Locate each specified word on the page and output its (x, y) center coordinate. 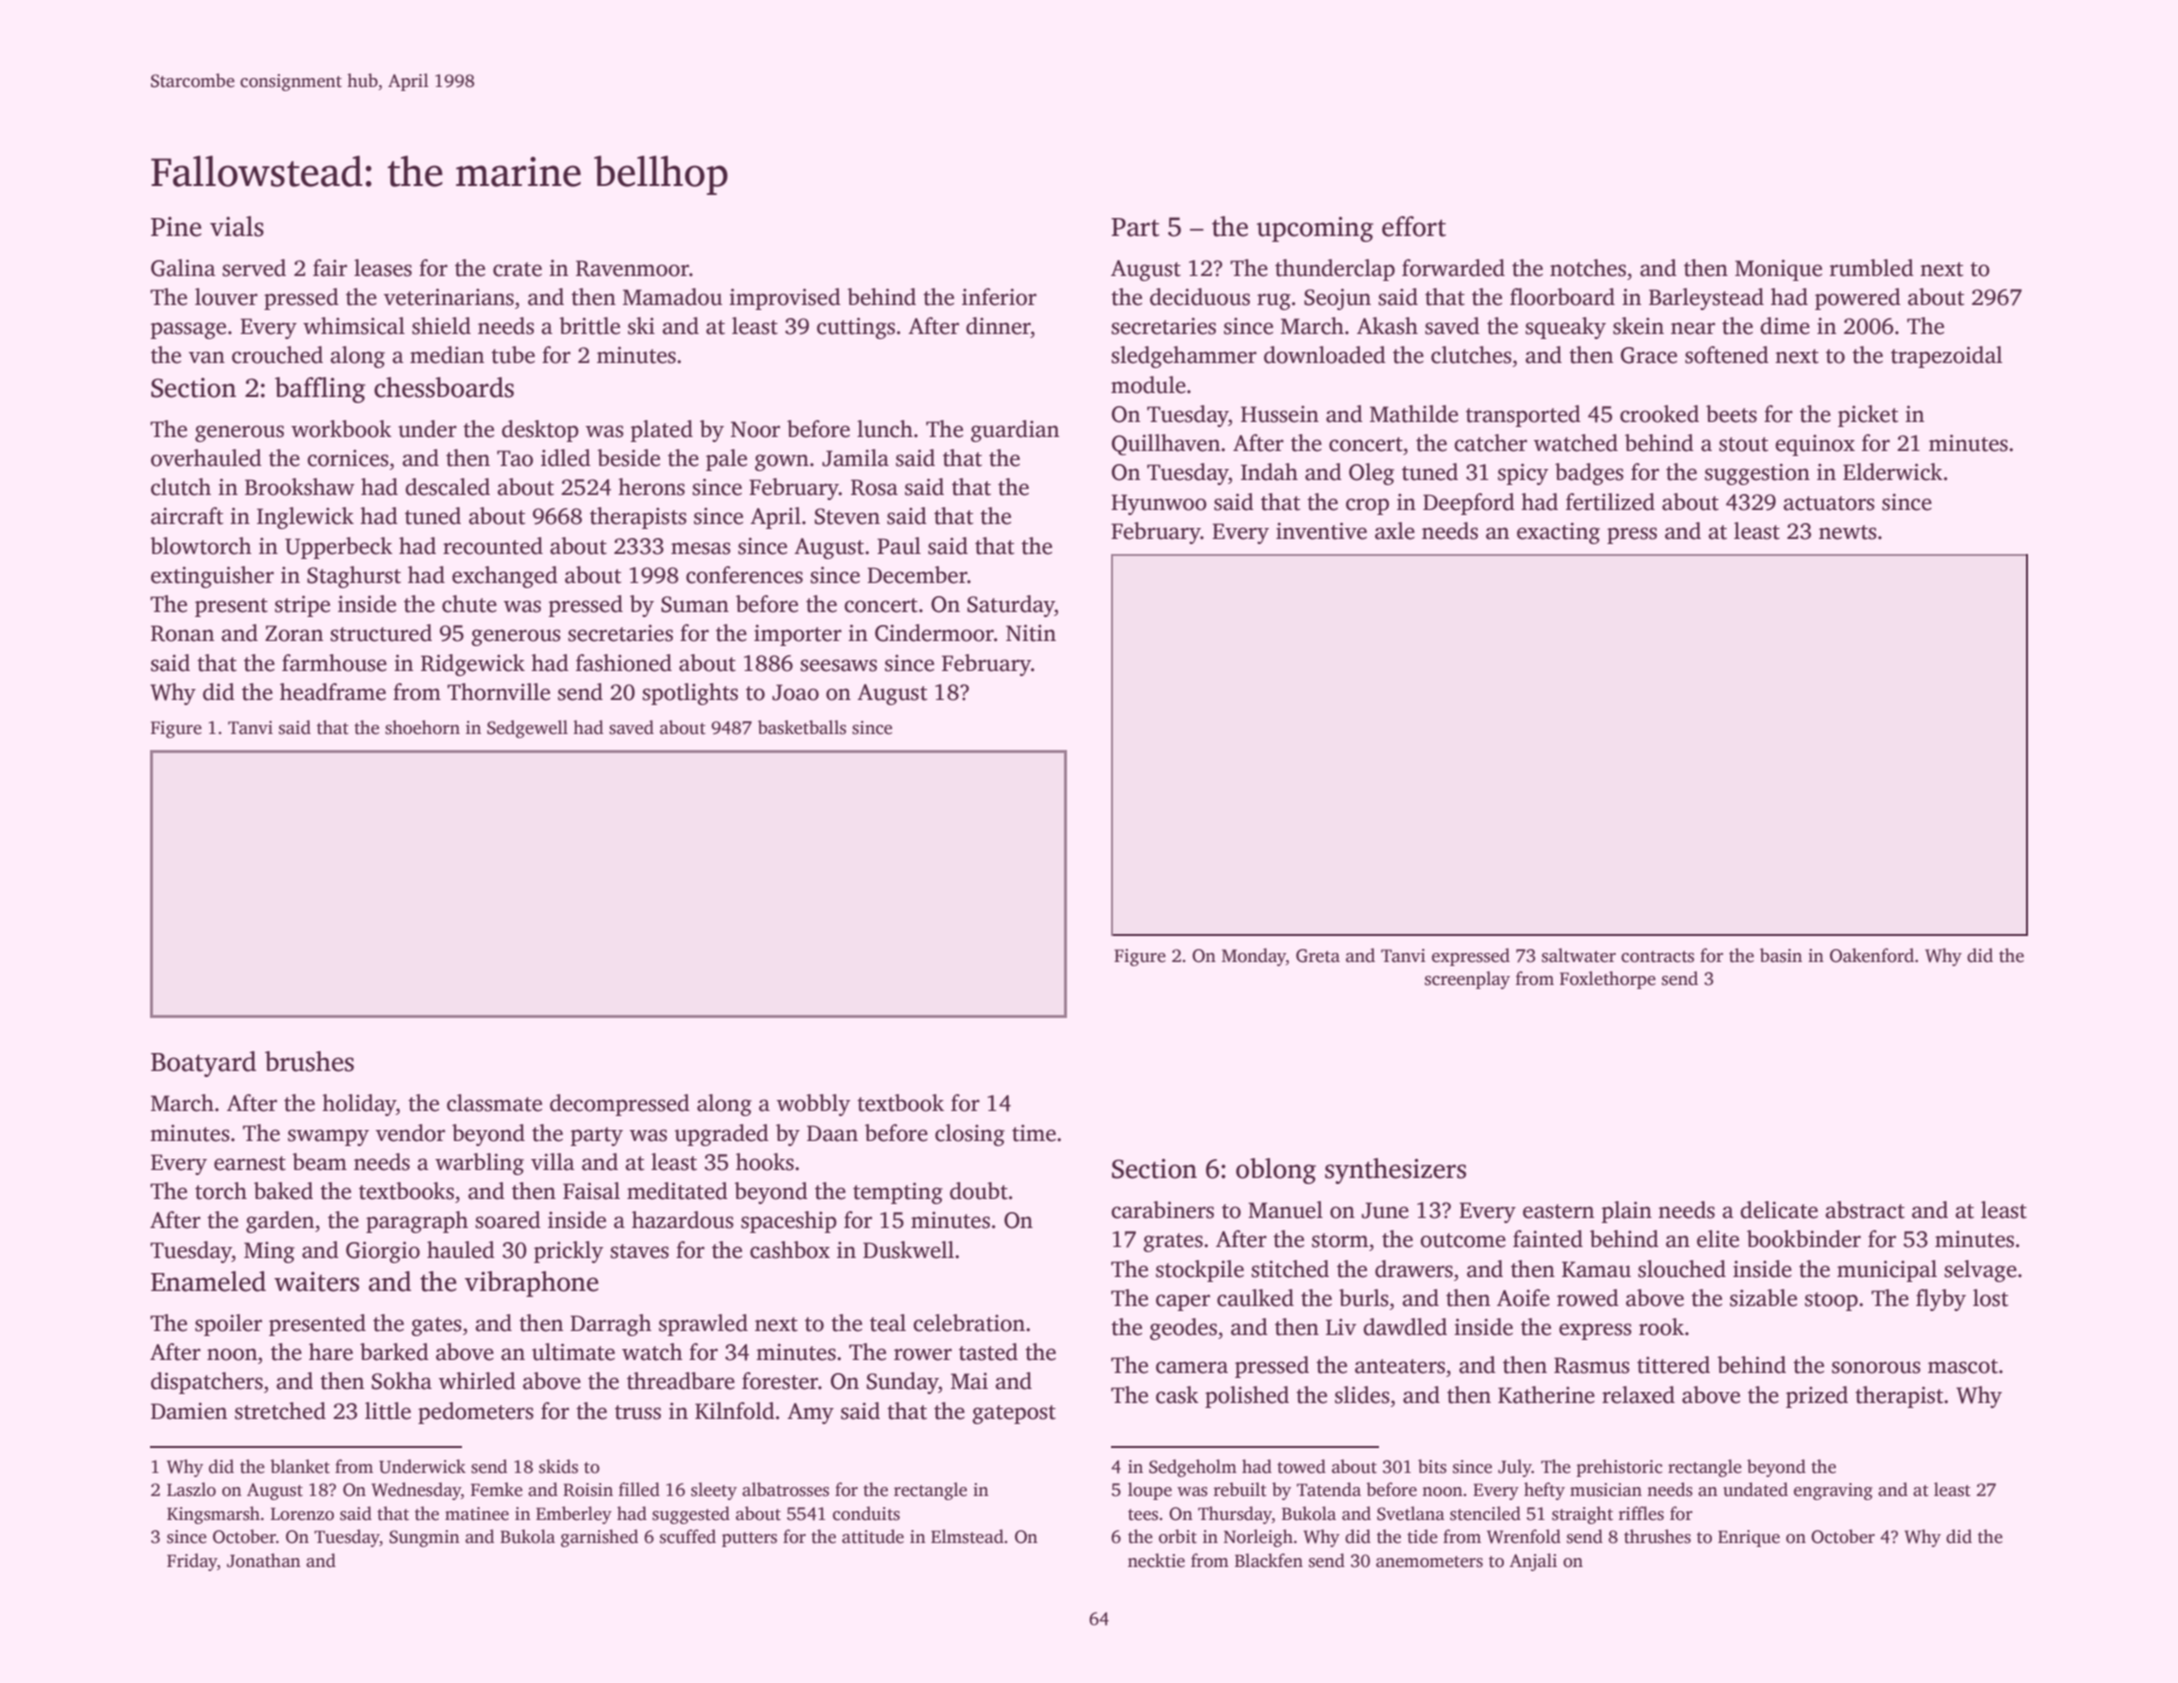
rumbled (1872, 268)
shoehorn (422, 727)
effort (1414, 226)
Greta (1318, 956)
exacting (1558, 533)
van (207, 357)
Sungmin (424, 1538)
